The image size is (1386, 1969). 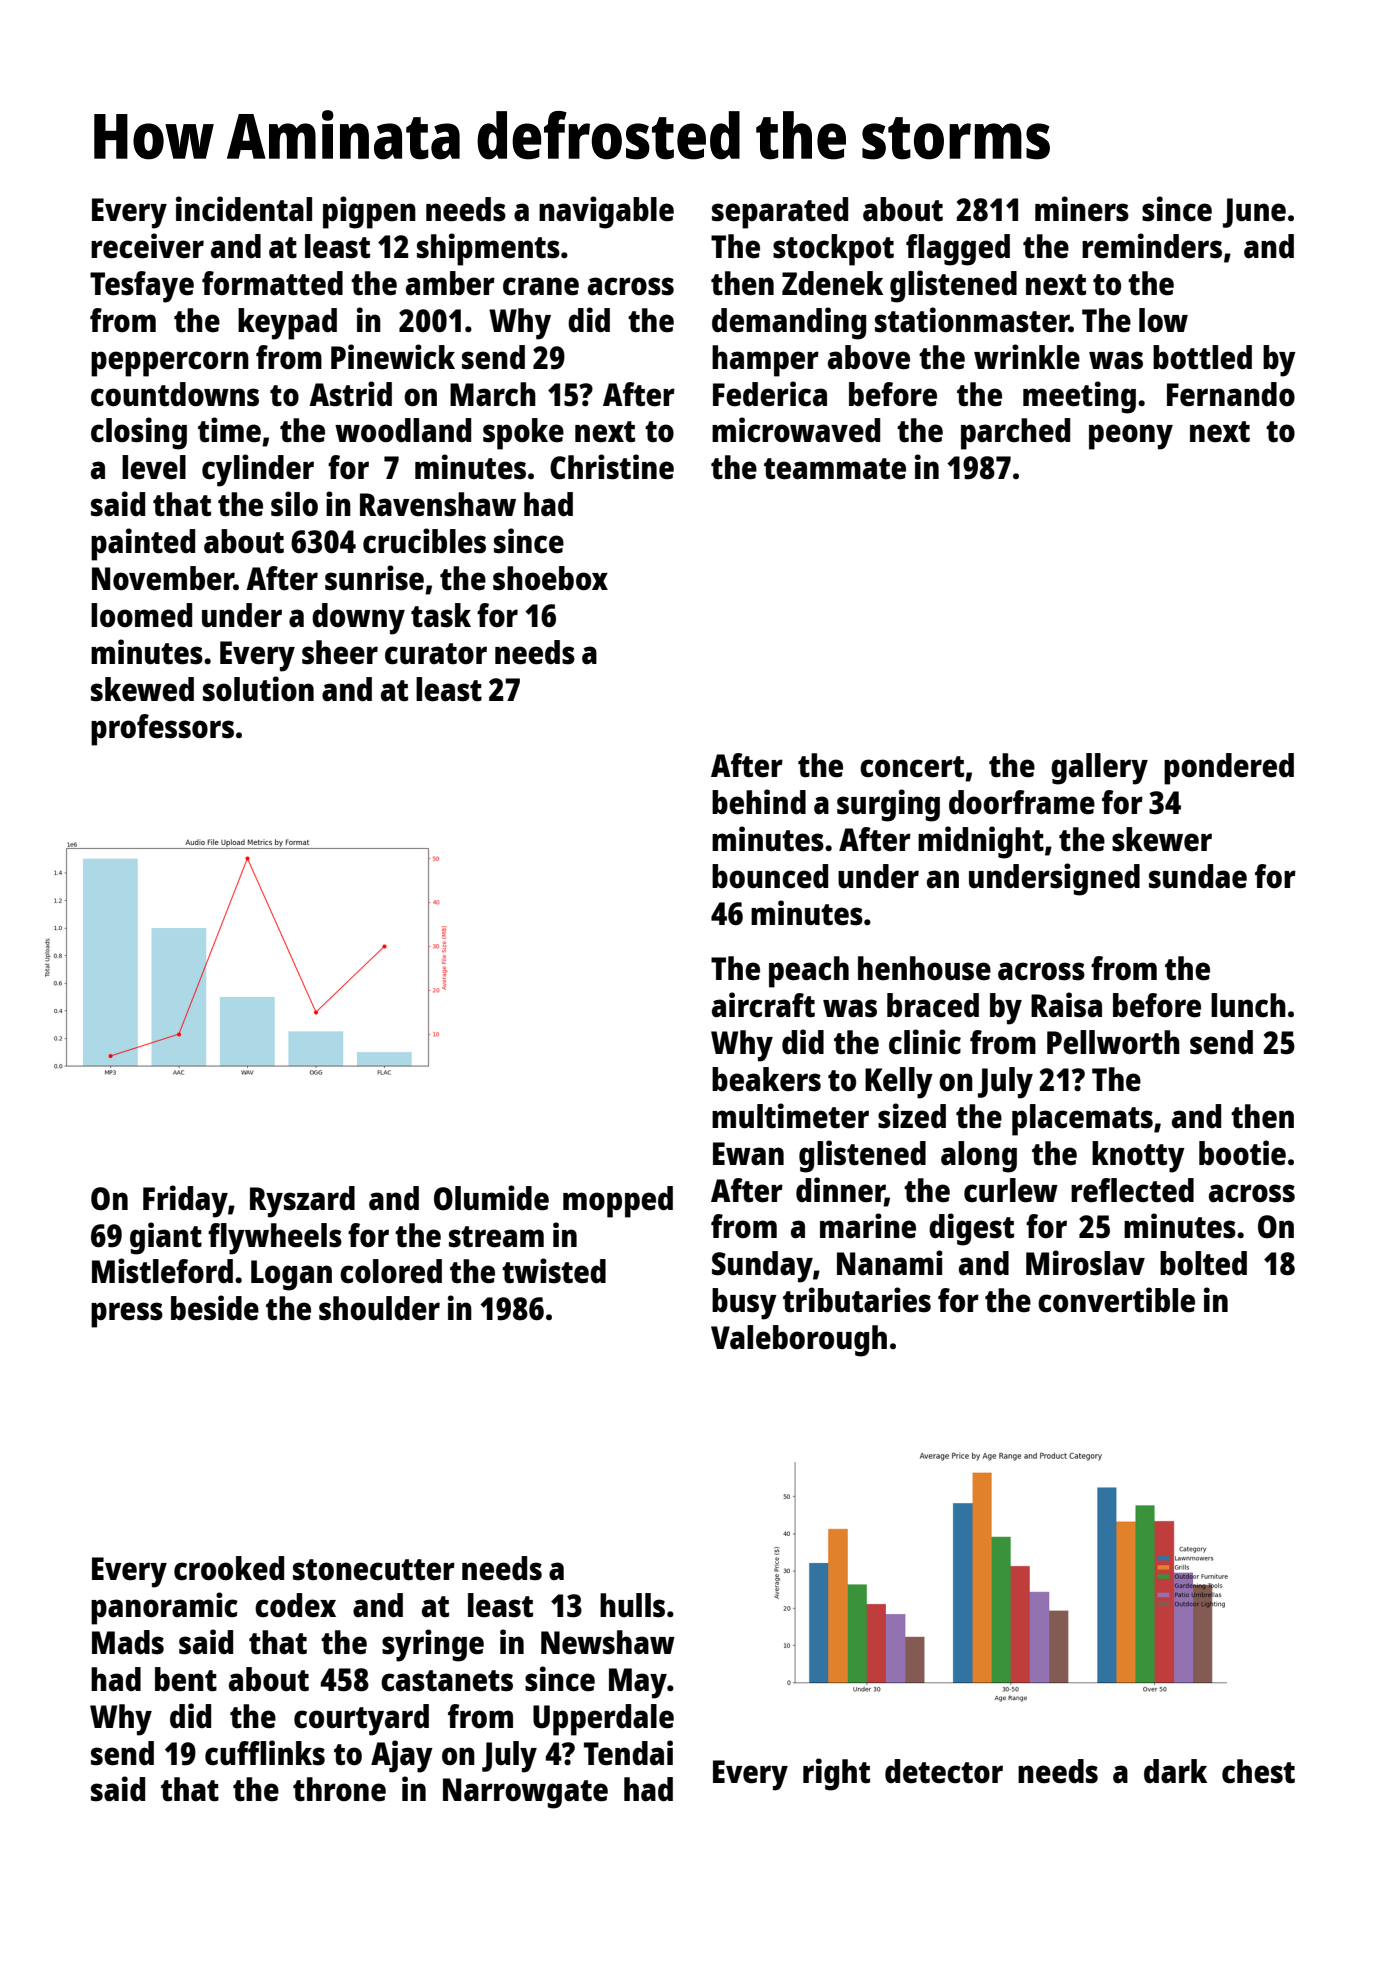 What do you see at coordinates (1015, 434) in the screenshot?
I see `parched` at bounding box center [1015, 434].
